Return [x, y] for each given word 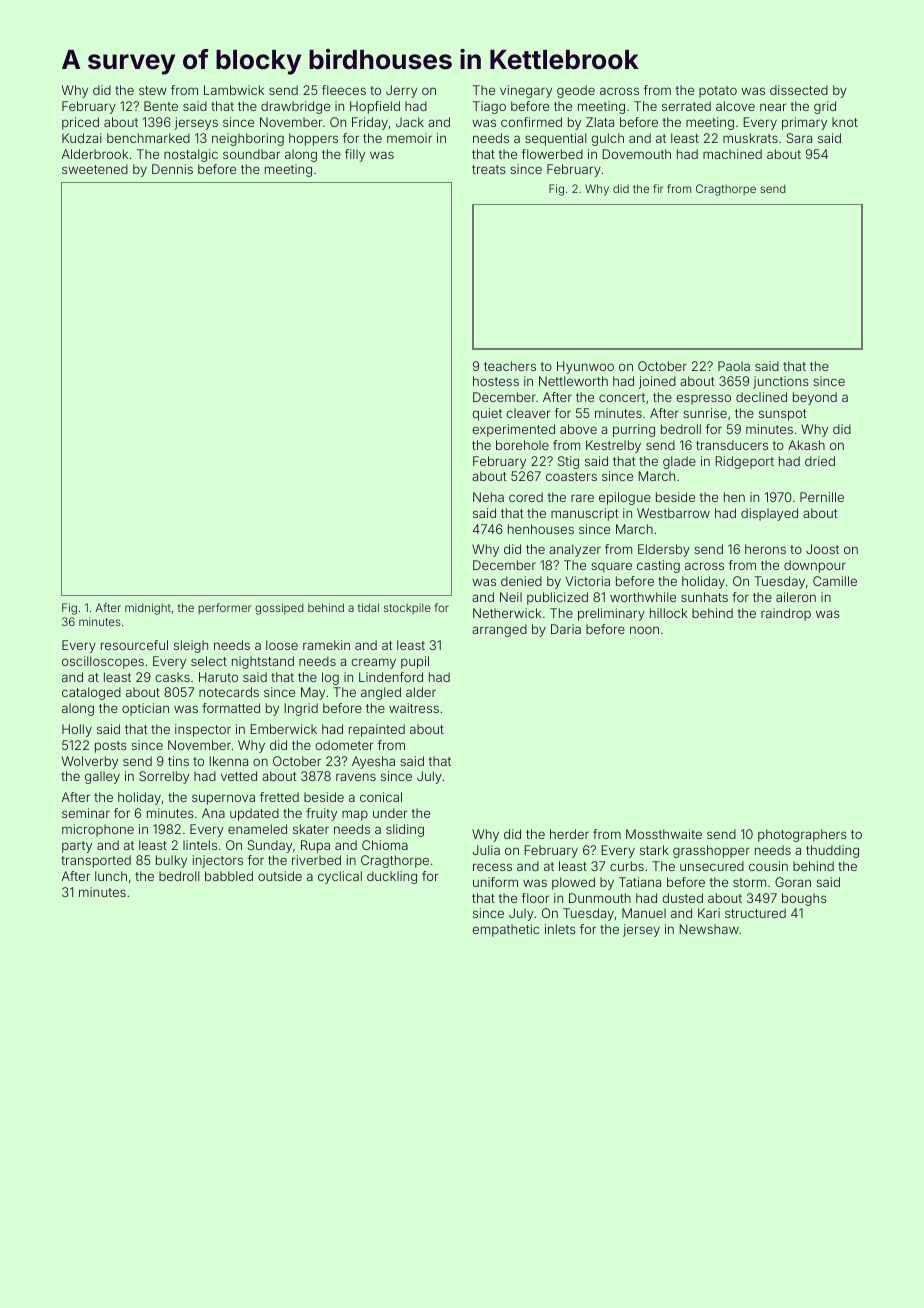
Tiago [489, 107]
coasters [571, 476]
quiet [487, 414]
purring [634, 430]
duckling [392, 877]
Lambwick [234, 90]
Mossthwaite [664, 834]
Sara [799, 138]
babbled [229, 876]
